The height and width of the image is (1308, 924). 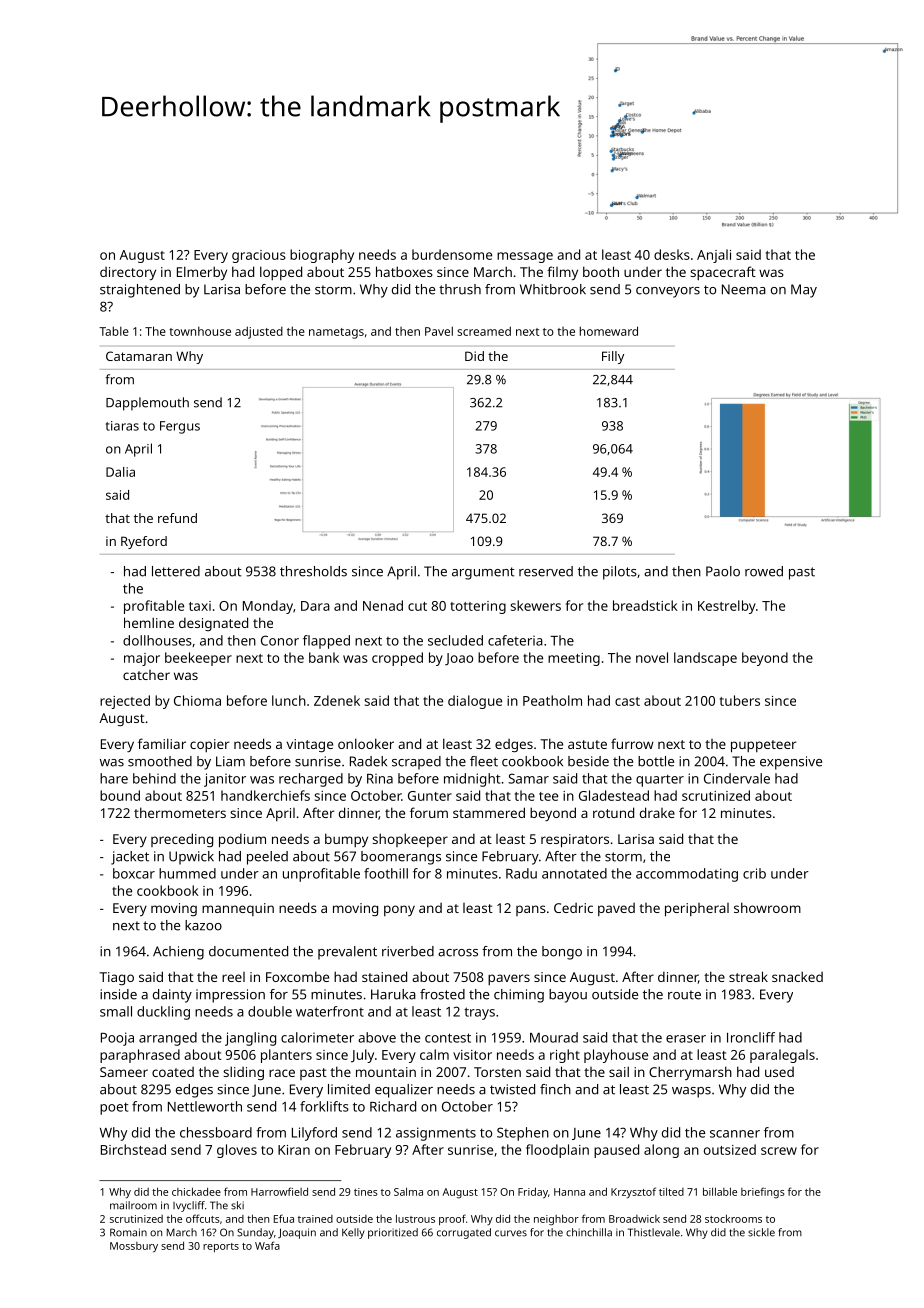 I want to click on peripheral, so click(x=697, y=910).
